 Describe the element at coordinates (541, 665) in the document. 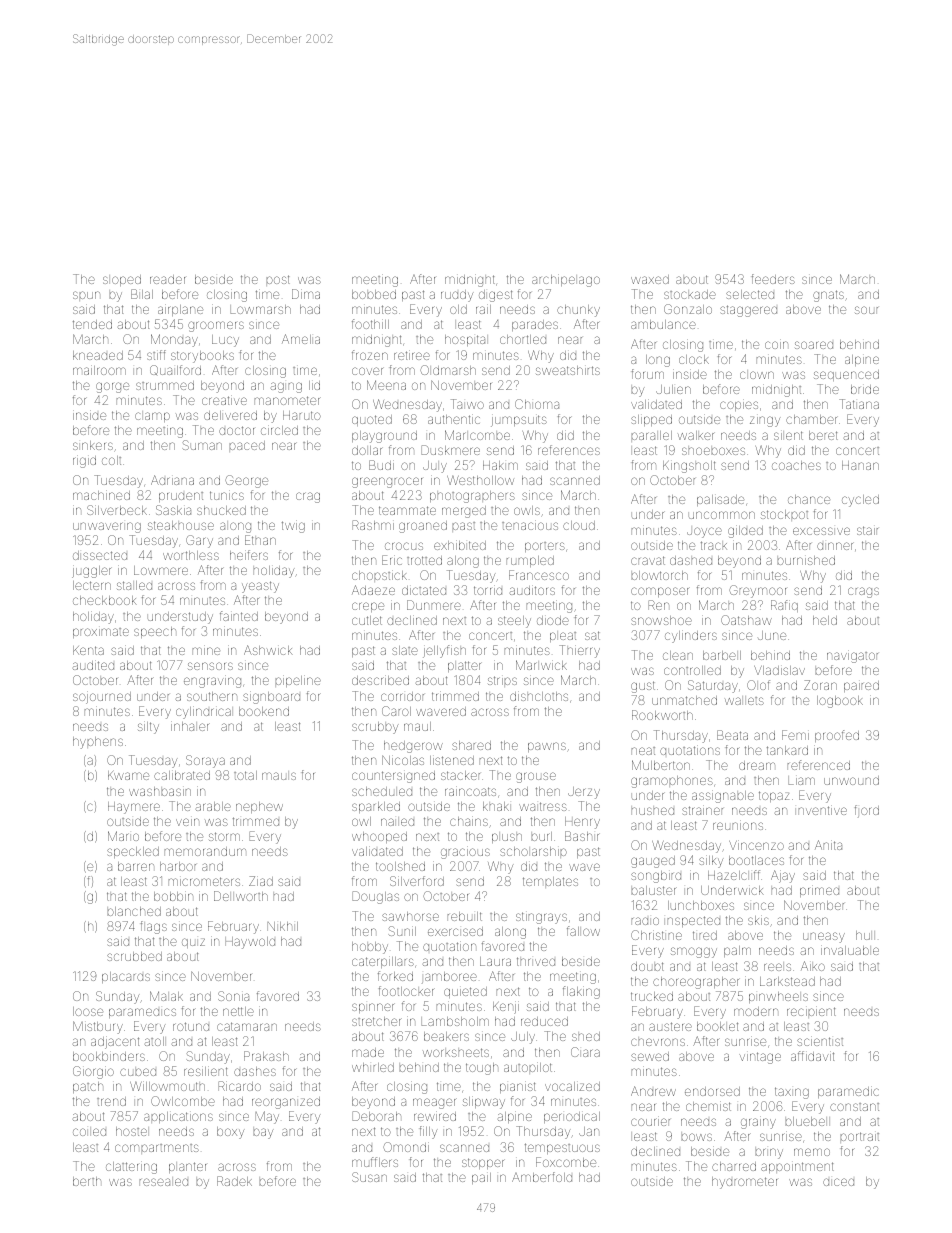

I see `Marlwick` at that location.
